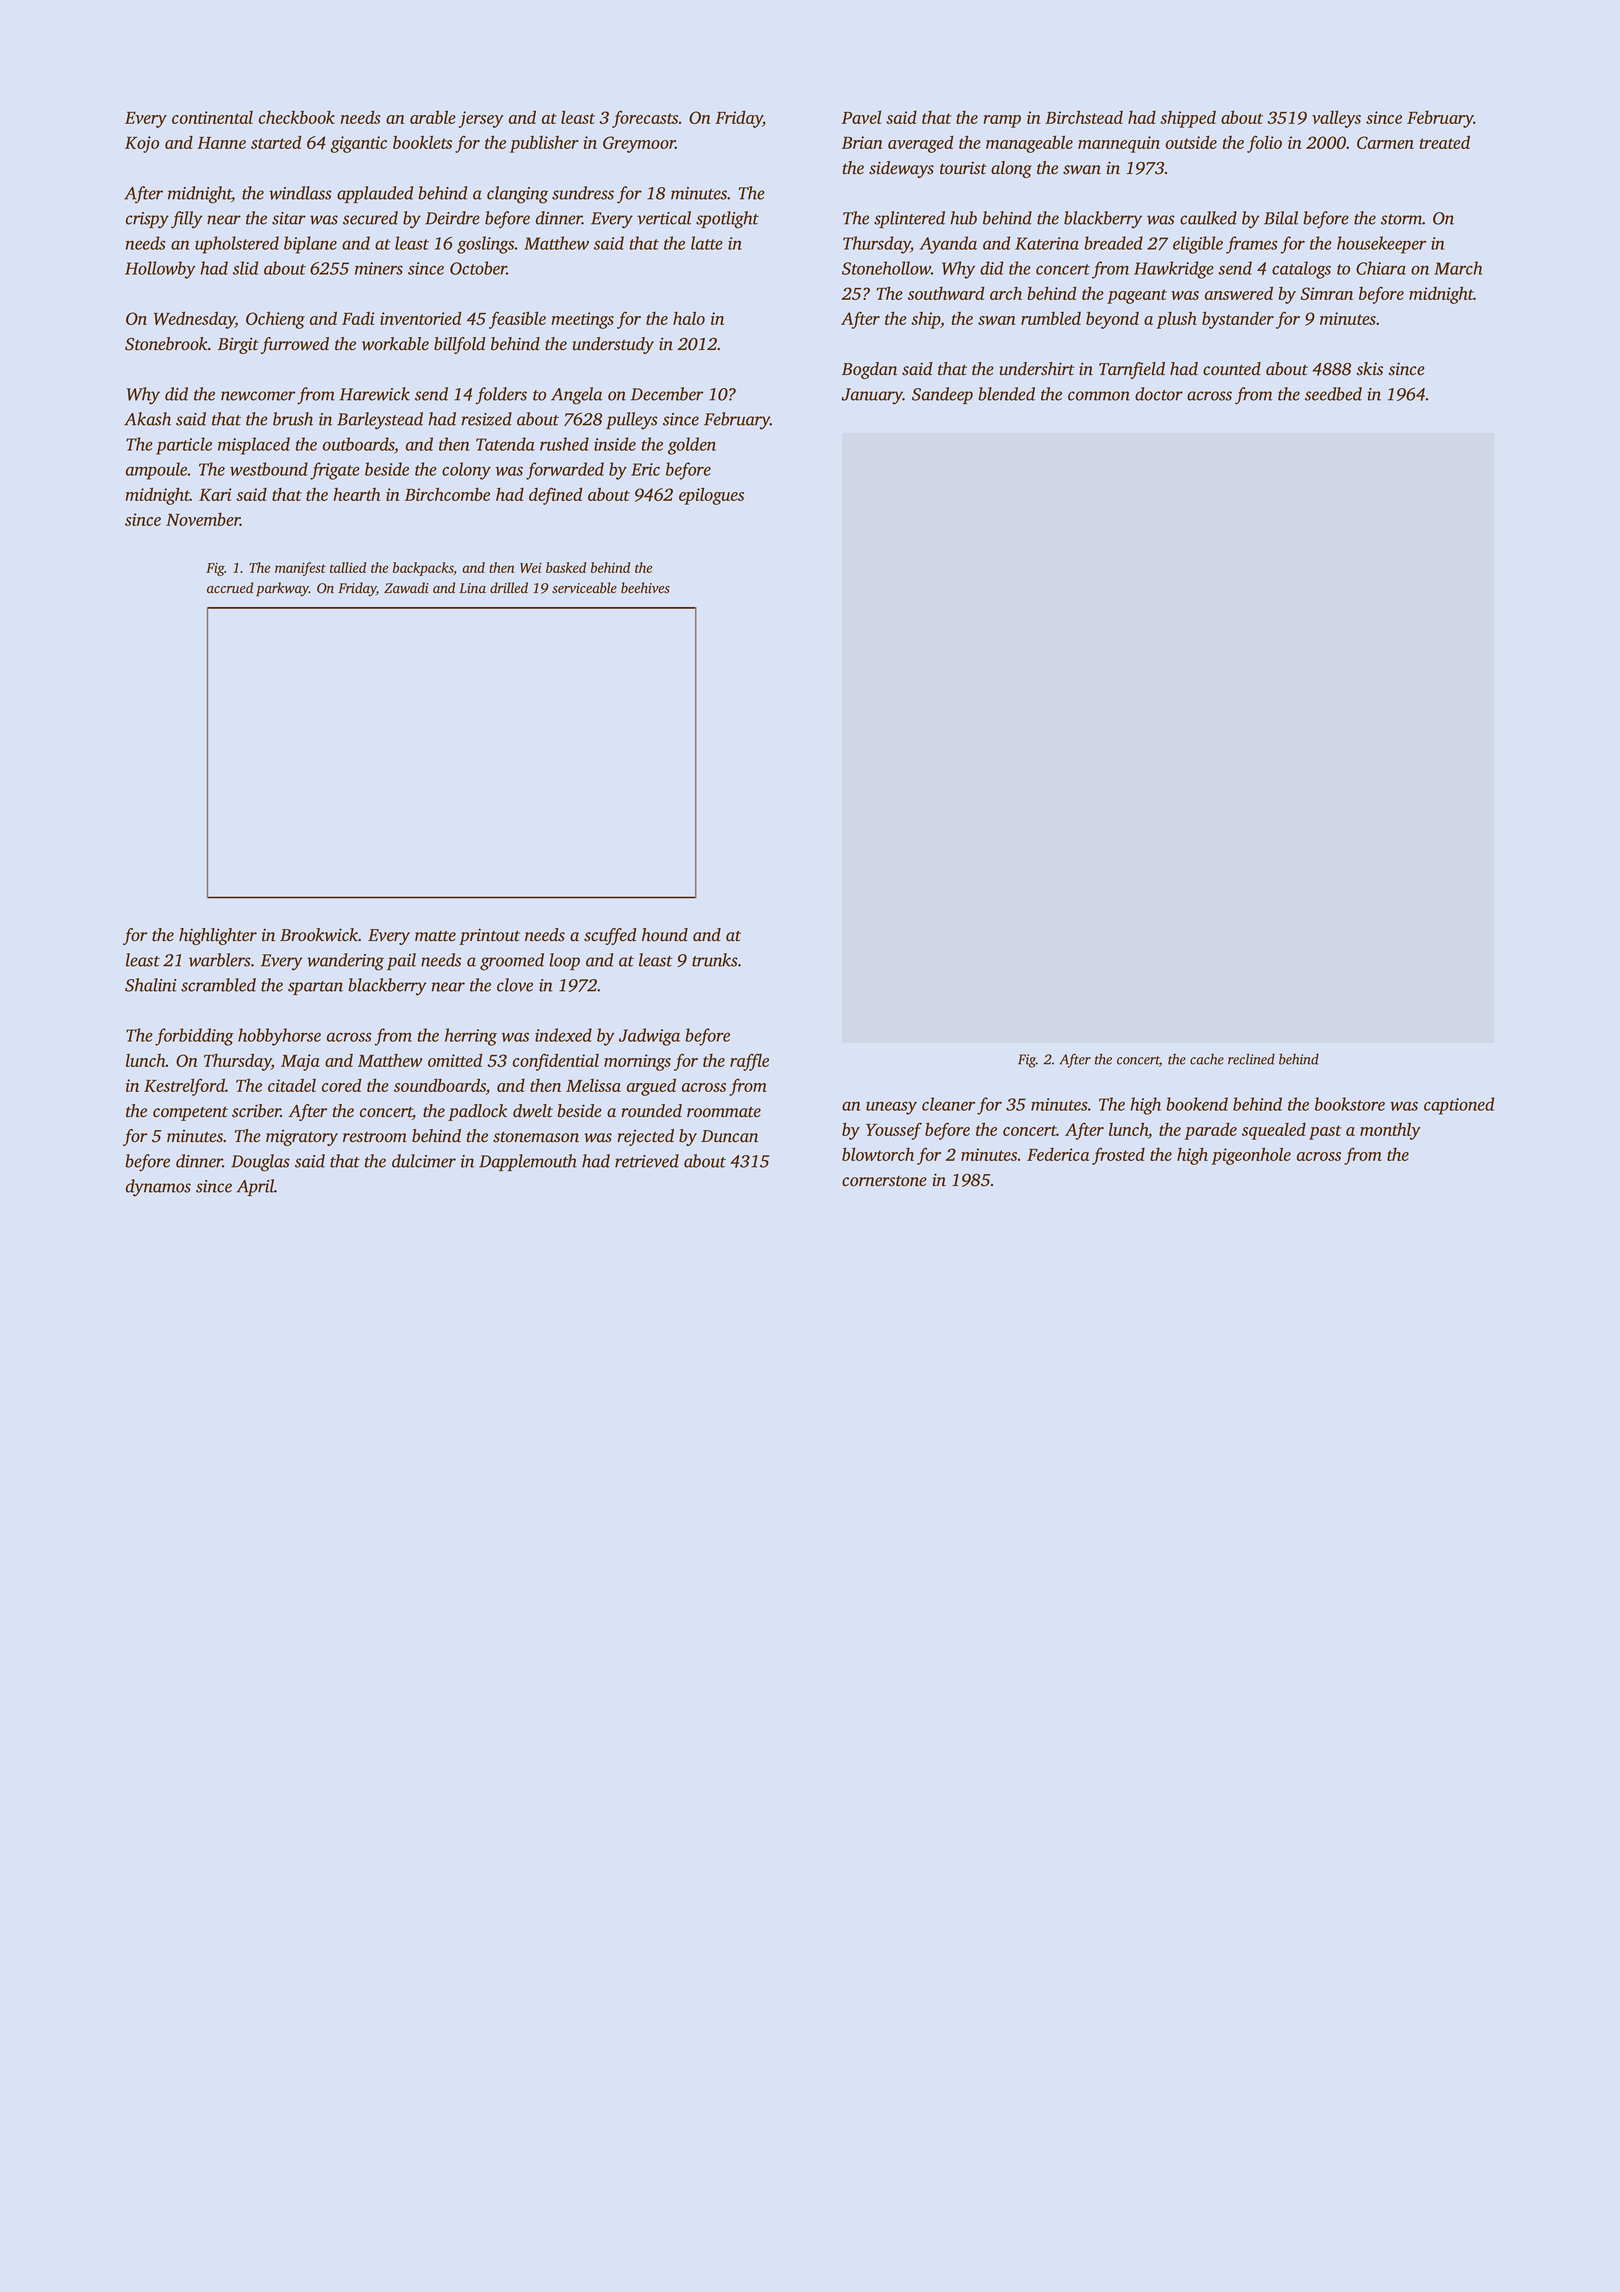 The image size is (1620, 2292). Describe the element at coordinates (212, 117) in the screenshot. I see `continental` at that location.
